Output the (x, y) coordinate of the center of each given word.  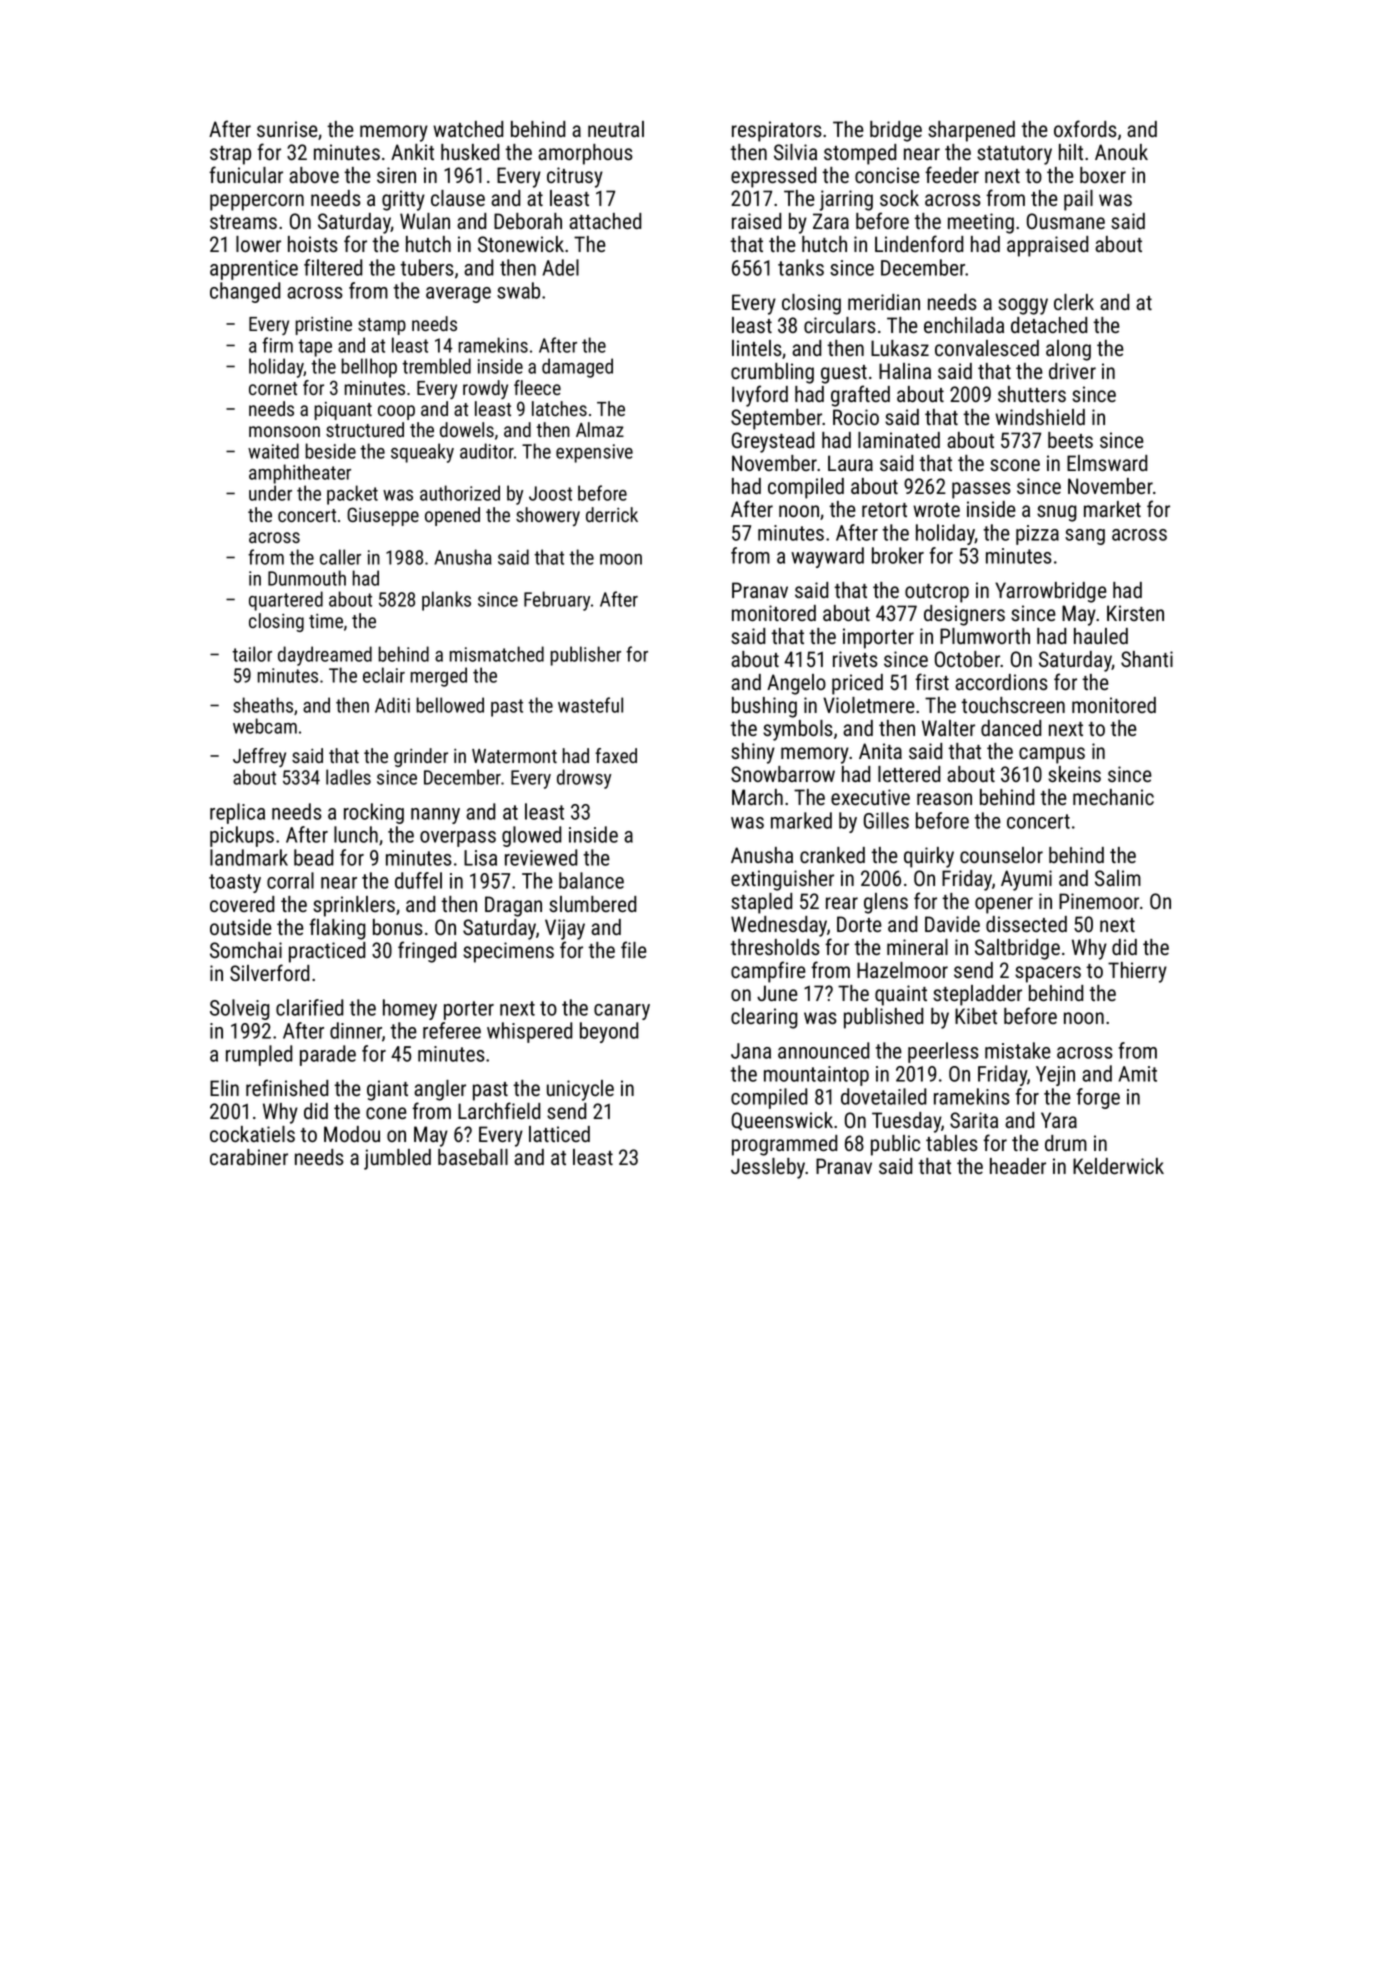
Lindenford (919, 243)
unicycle (580, 1090)
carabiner (249, 1157)
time (326, 621)
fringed (427, 952)
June (777, 993)
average (458, 295)
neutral (616, 129)
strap (230, 155)
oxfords (1085, 128)
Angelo (796, 684)
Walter (948, 728)
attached (605, 221)
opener (1004, 905)
